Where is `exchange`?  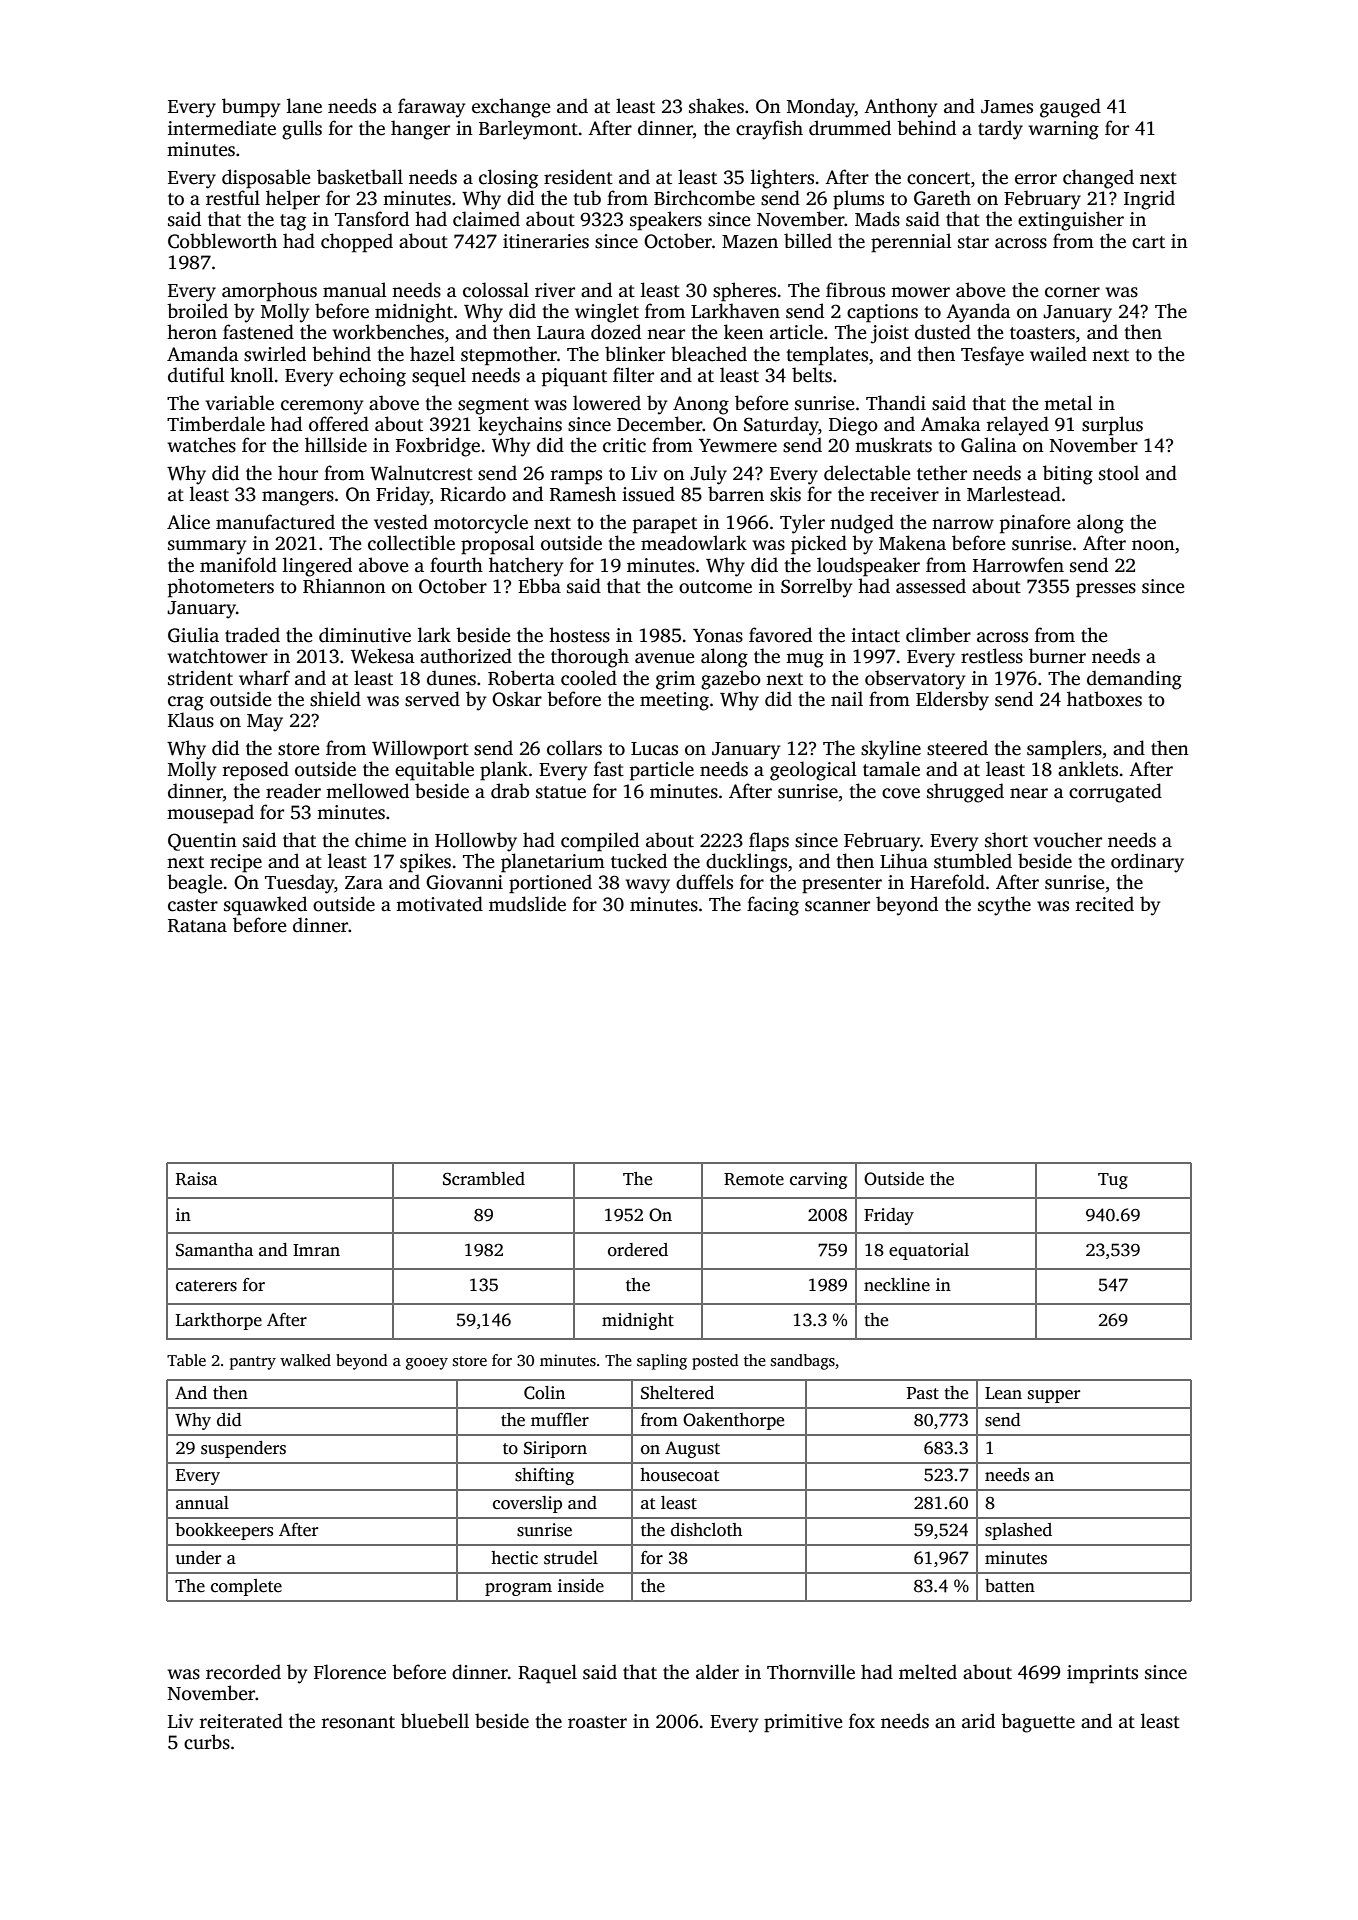
exchange is located at coordinates (511, 108).
